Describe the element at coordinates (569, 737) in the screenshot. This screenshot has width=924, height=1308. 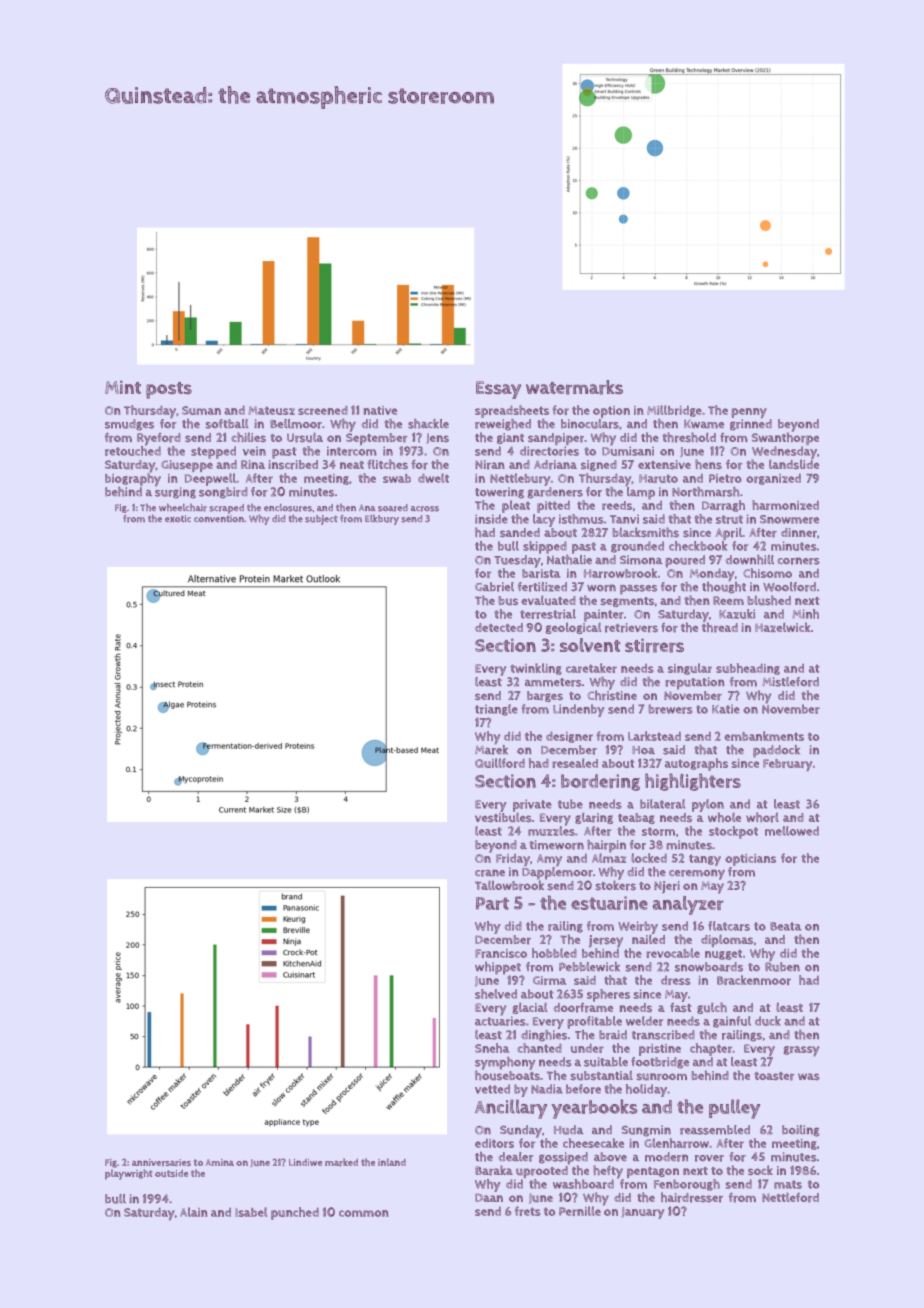
I see `designer` at that location.
